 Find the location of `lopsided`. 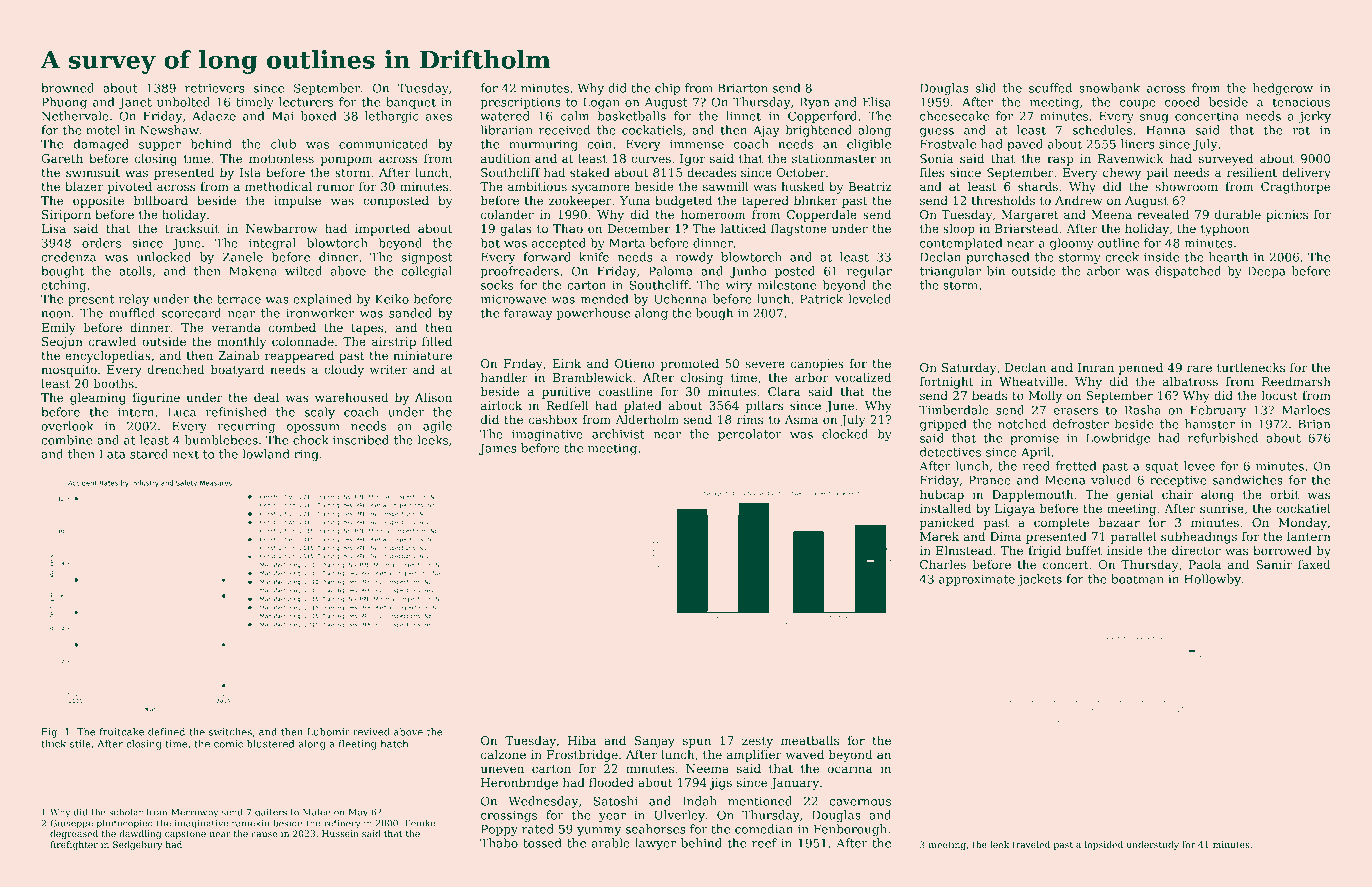

lopsided is located at coordinates (1104, 845).
